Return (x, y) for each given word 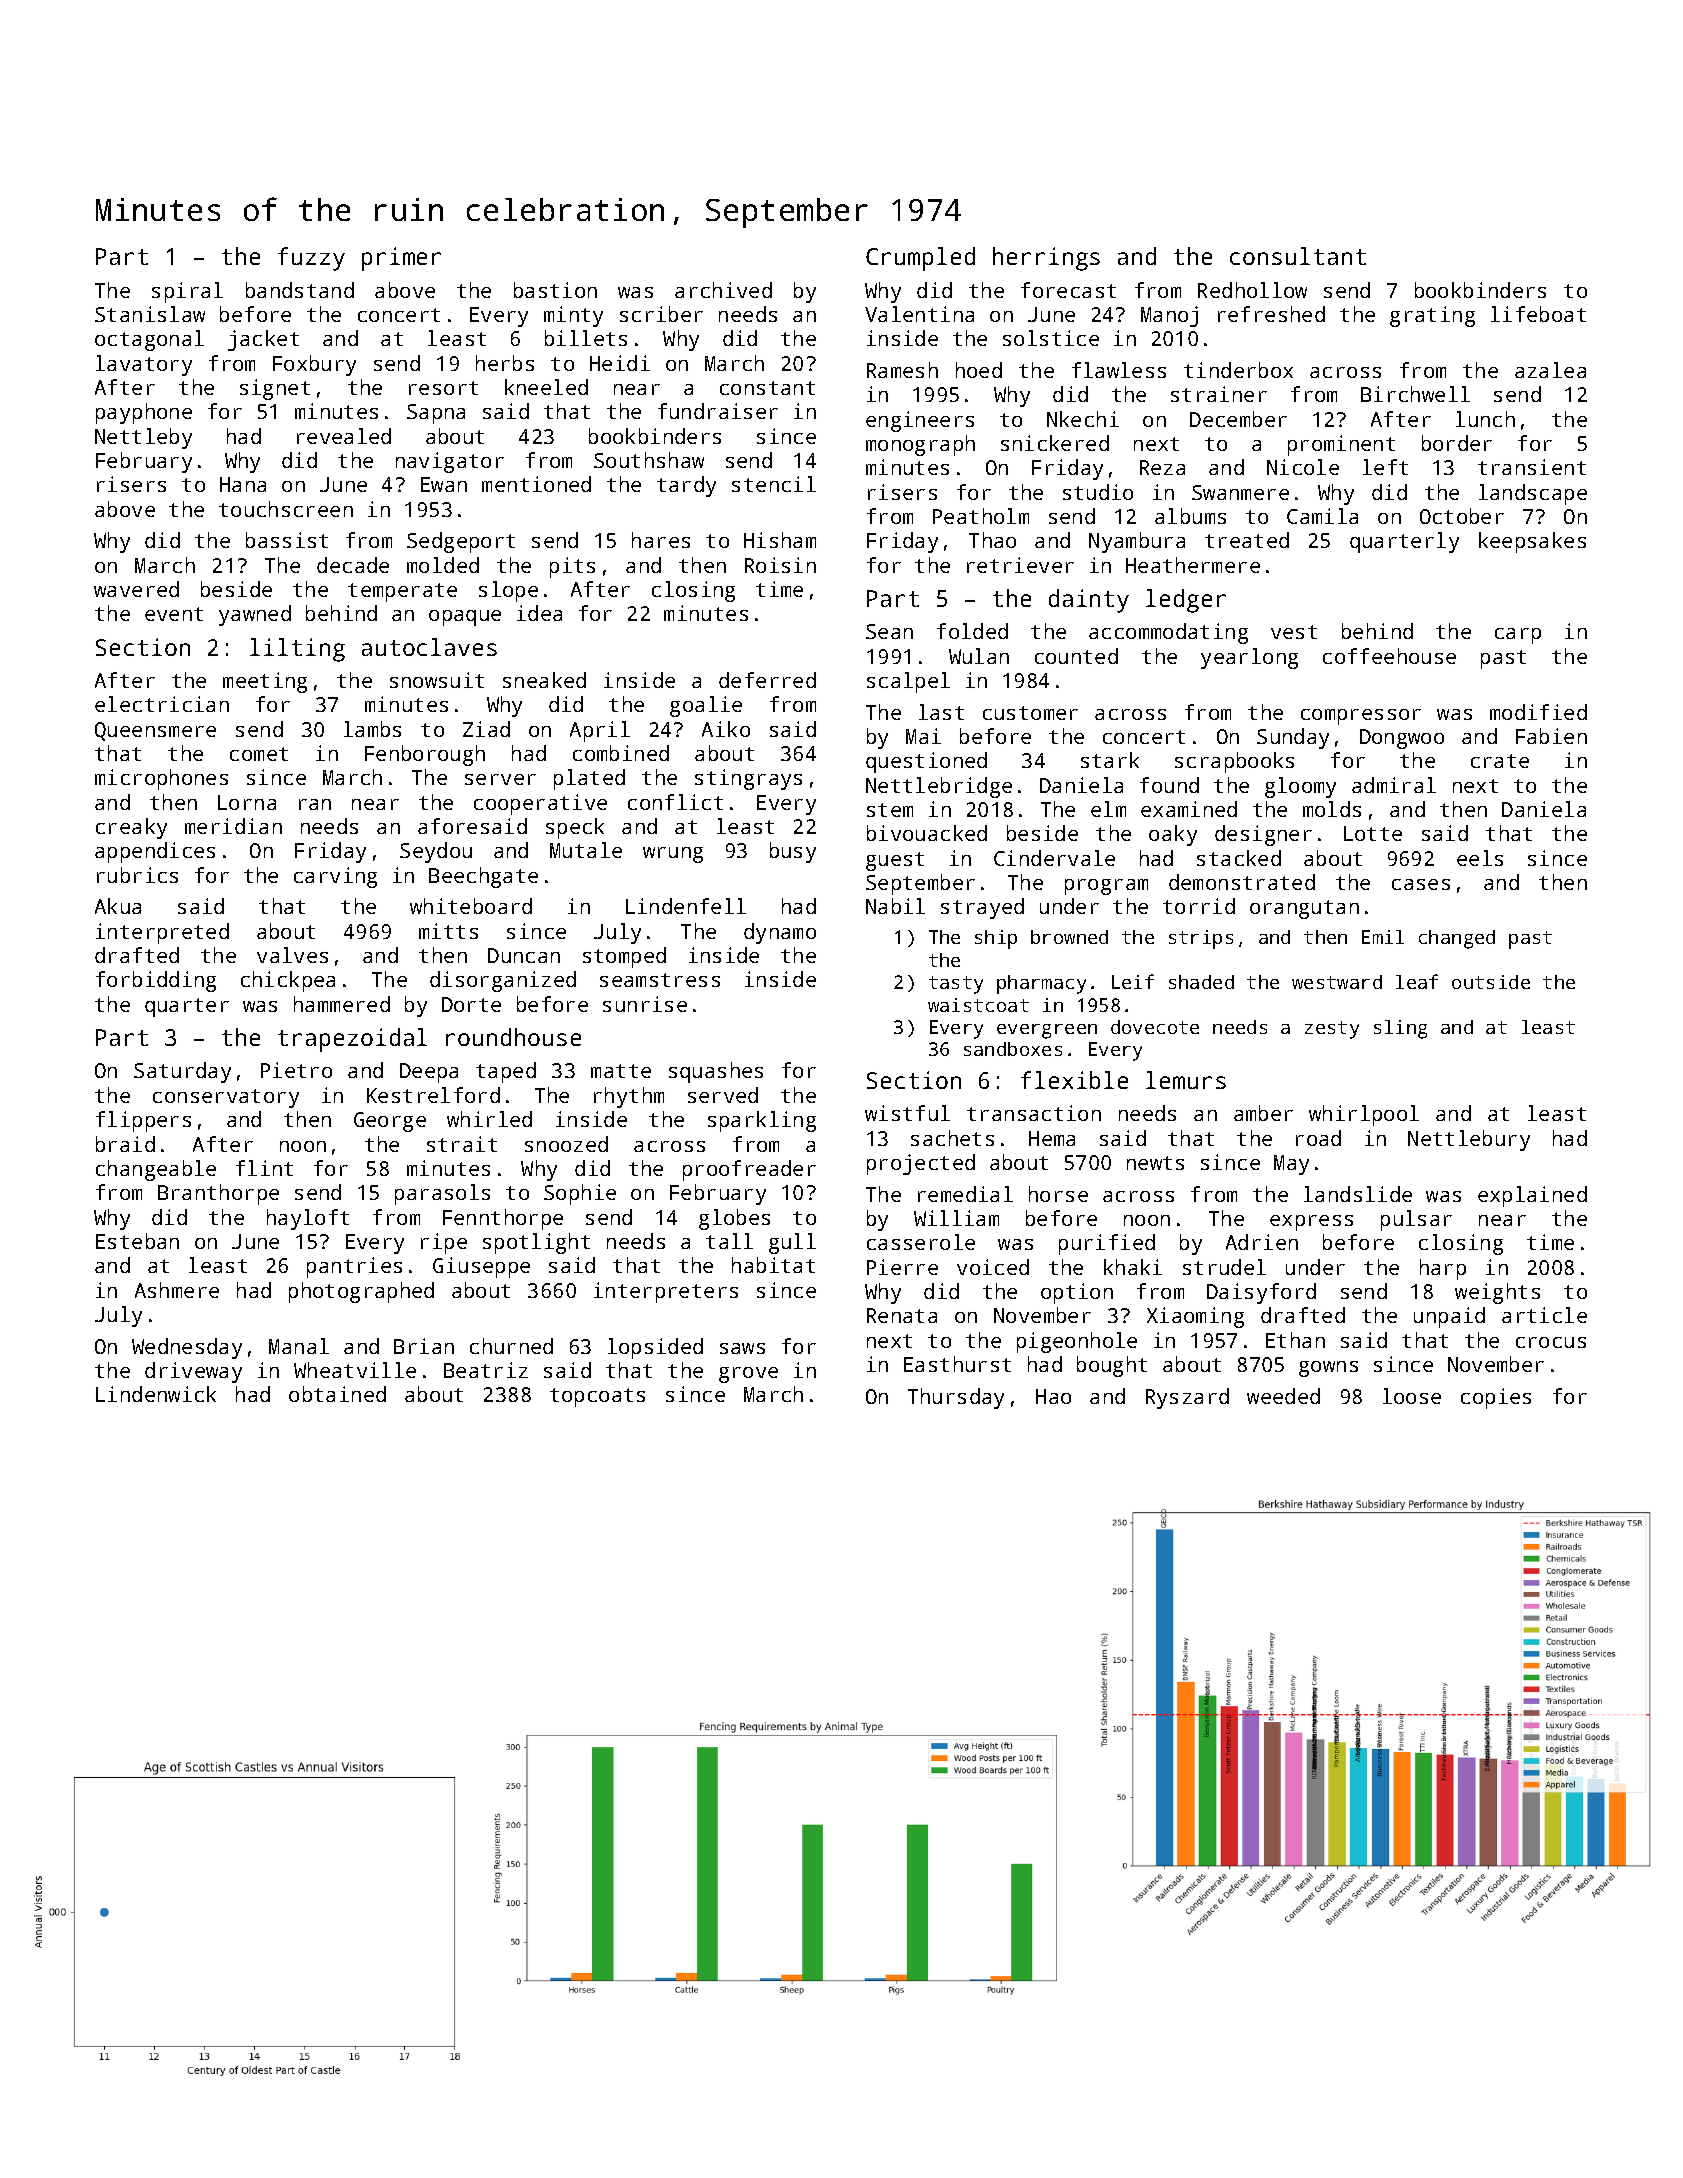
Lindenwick (156, 1394)
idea (539, 613)
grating (1432, 316)
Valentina (919, 314)
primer (401, 259)
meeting (265, 682)
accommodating (1168, 633)
